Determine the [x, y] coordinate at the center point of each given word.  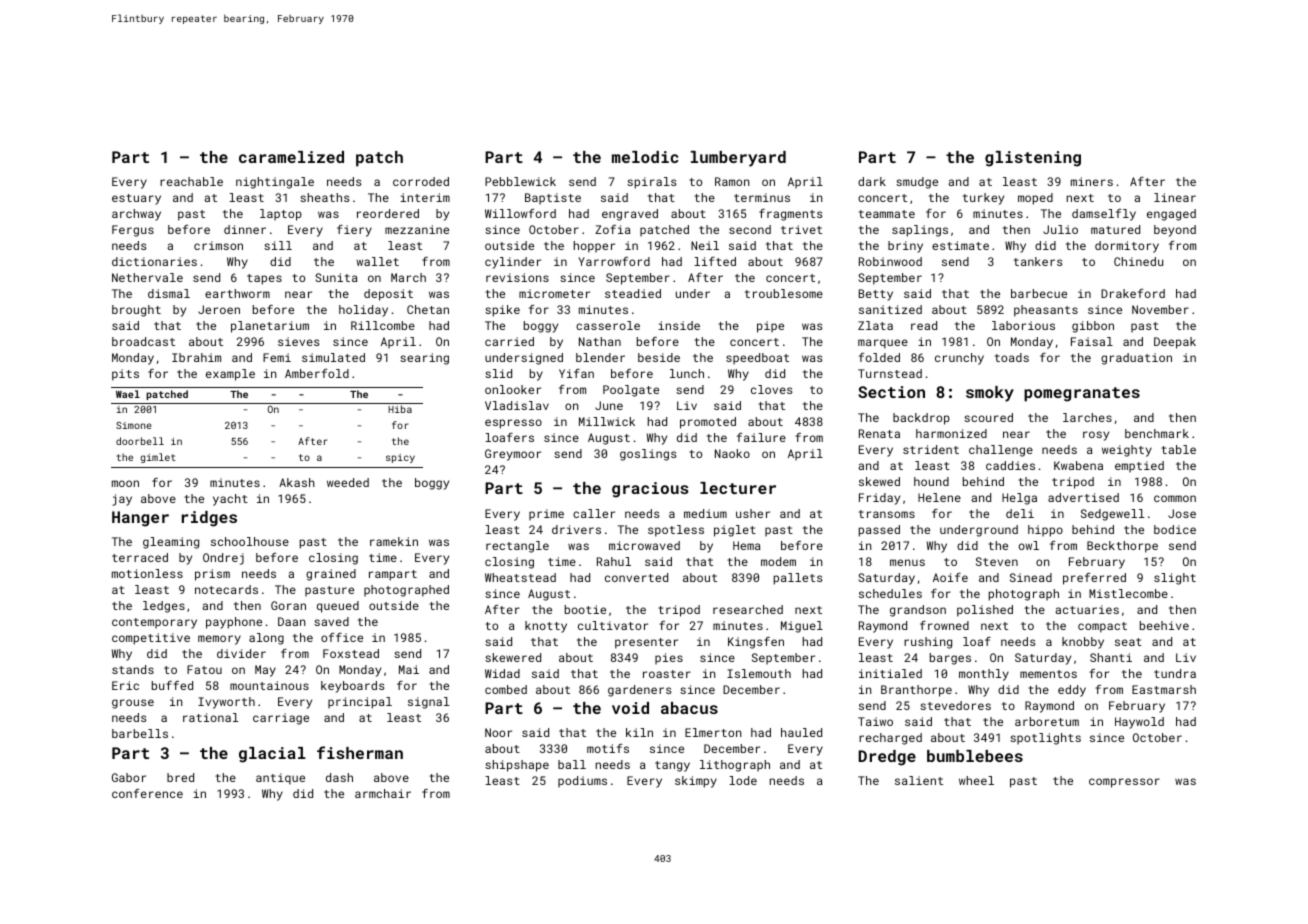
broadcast [143, 341]
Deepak [1175, 343]
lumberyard [738, 159]
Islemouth [759, 673]
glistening [1033, 159]
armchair [383, 793]
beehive [1164, 625]
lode [743, 780]
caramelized [291, 157]
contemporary [154, 623]
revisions [517, 277]
